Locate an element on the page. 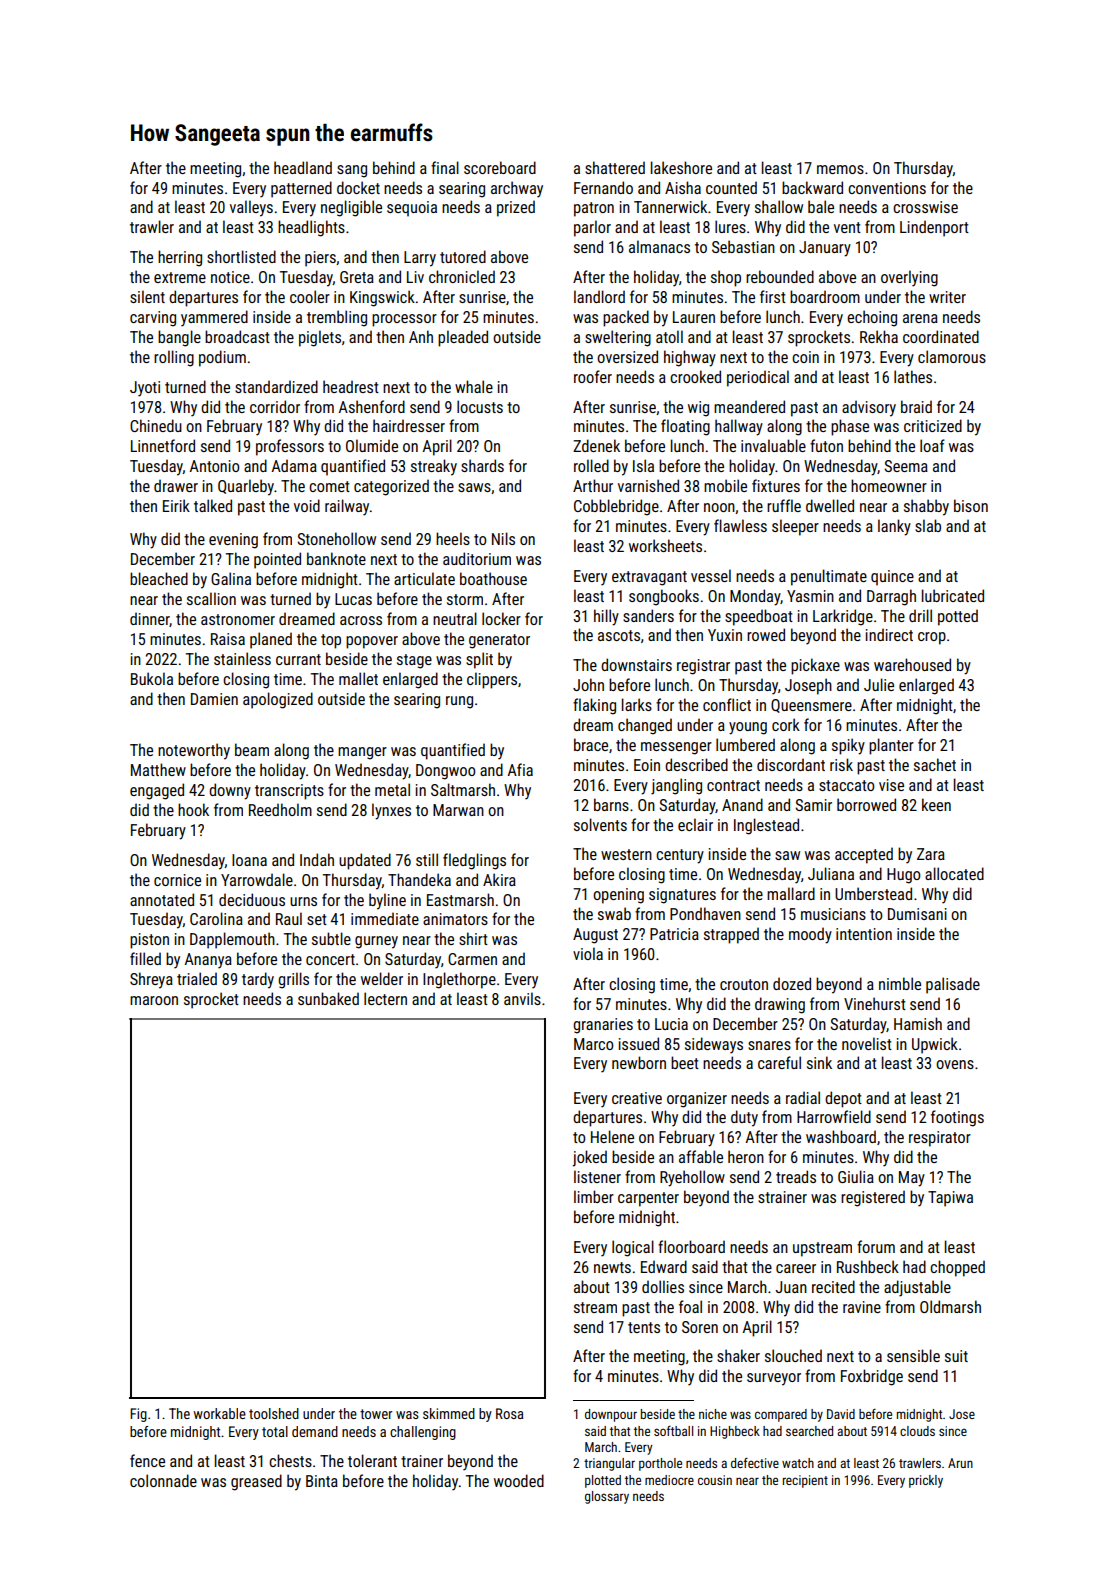 The image size is (1119, 1583). recipient is located at coordinates (805, 1481).
